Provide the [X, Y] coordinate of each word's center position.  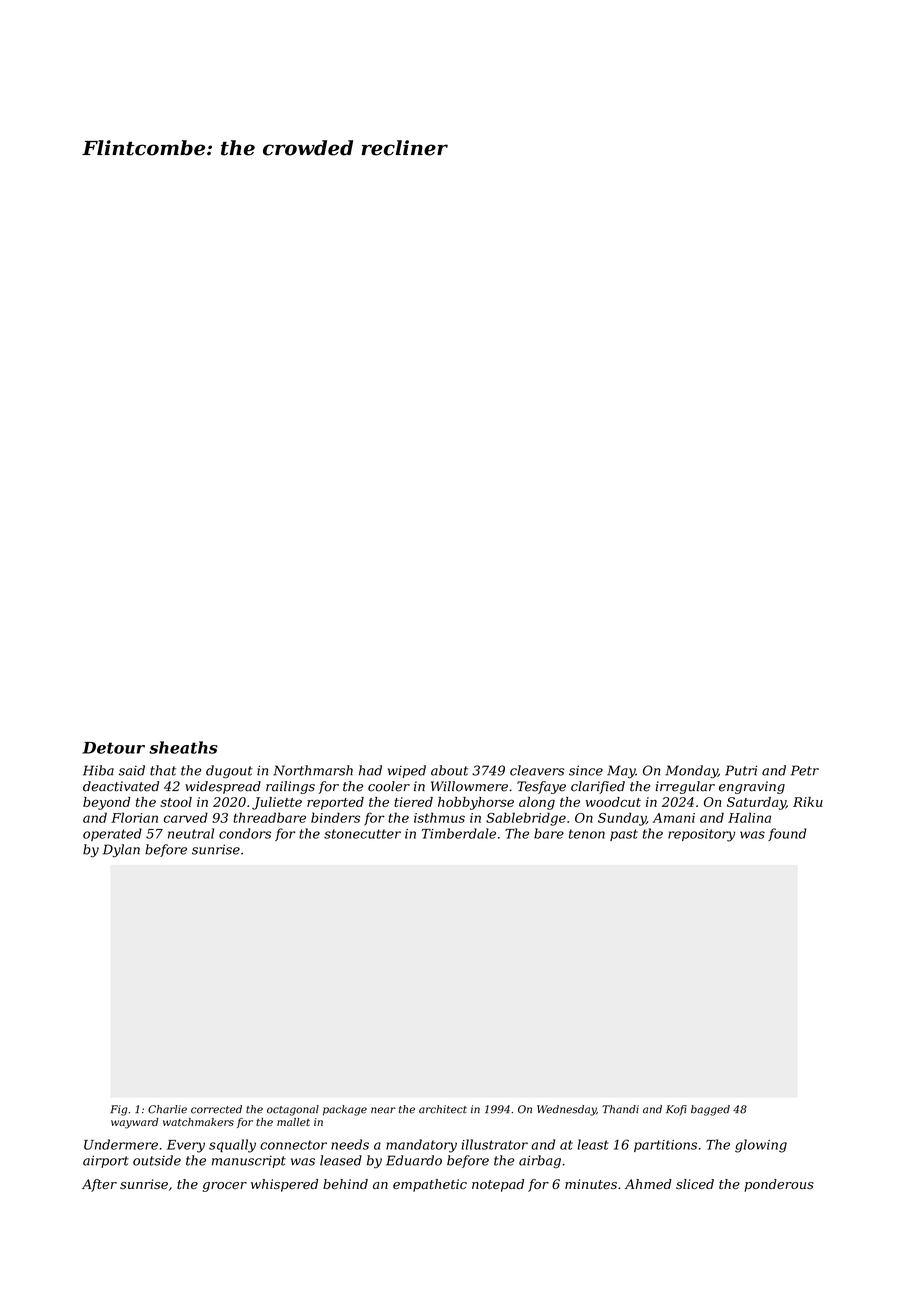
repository [701, 835]
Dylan [121, 850]
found [787, 834]
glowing [761, 1146]
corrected [216, 1109]
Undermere [121, 1144]
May [621, 771]
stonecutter [362, 834]
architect [443, 1109]
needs [350, 1144]
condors [245, 833]
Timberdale [459, 833]
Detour [113, 748]
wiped [407, 771]
